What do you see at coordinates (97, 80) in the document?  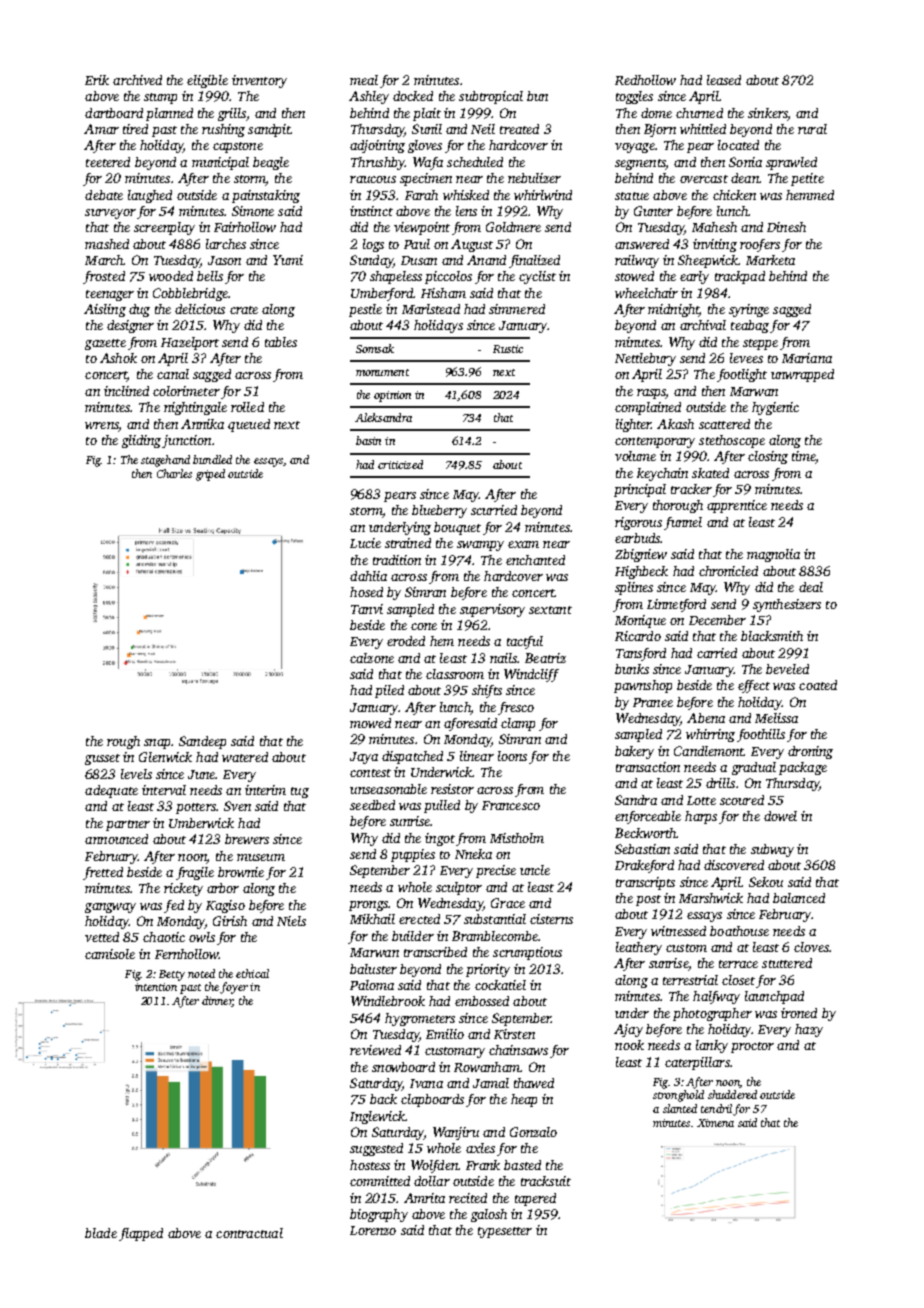 I see `Erik` at bounding box center [97, 80].
